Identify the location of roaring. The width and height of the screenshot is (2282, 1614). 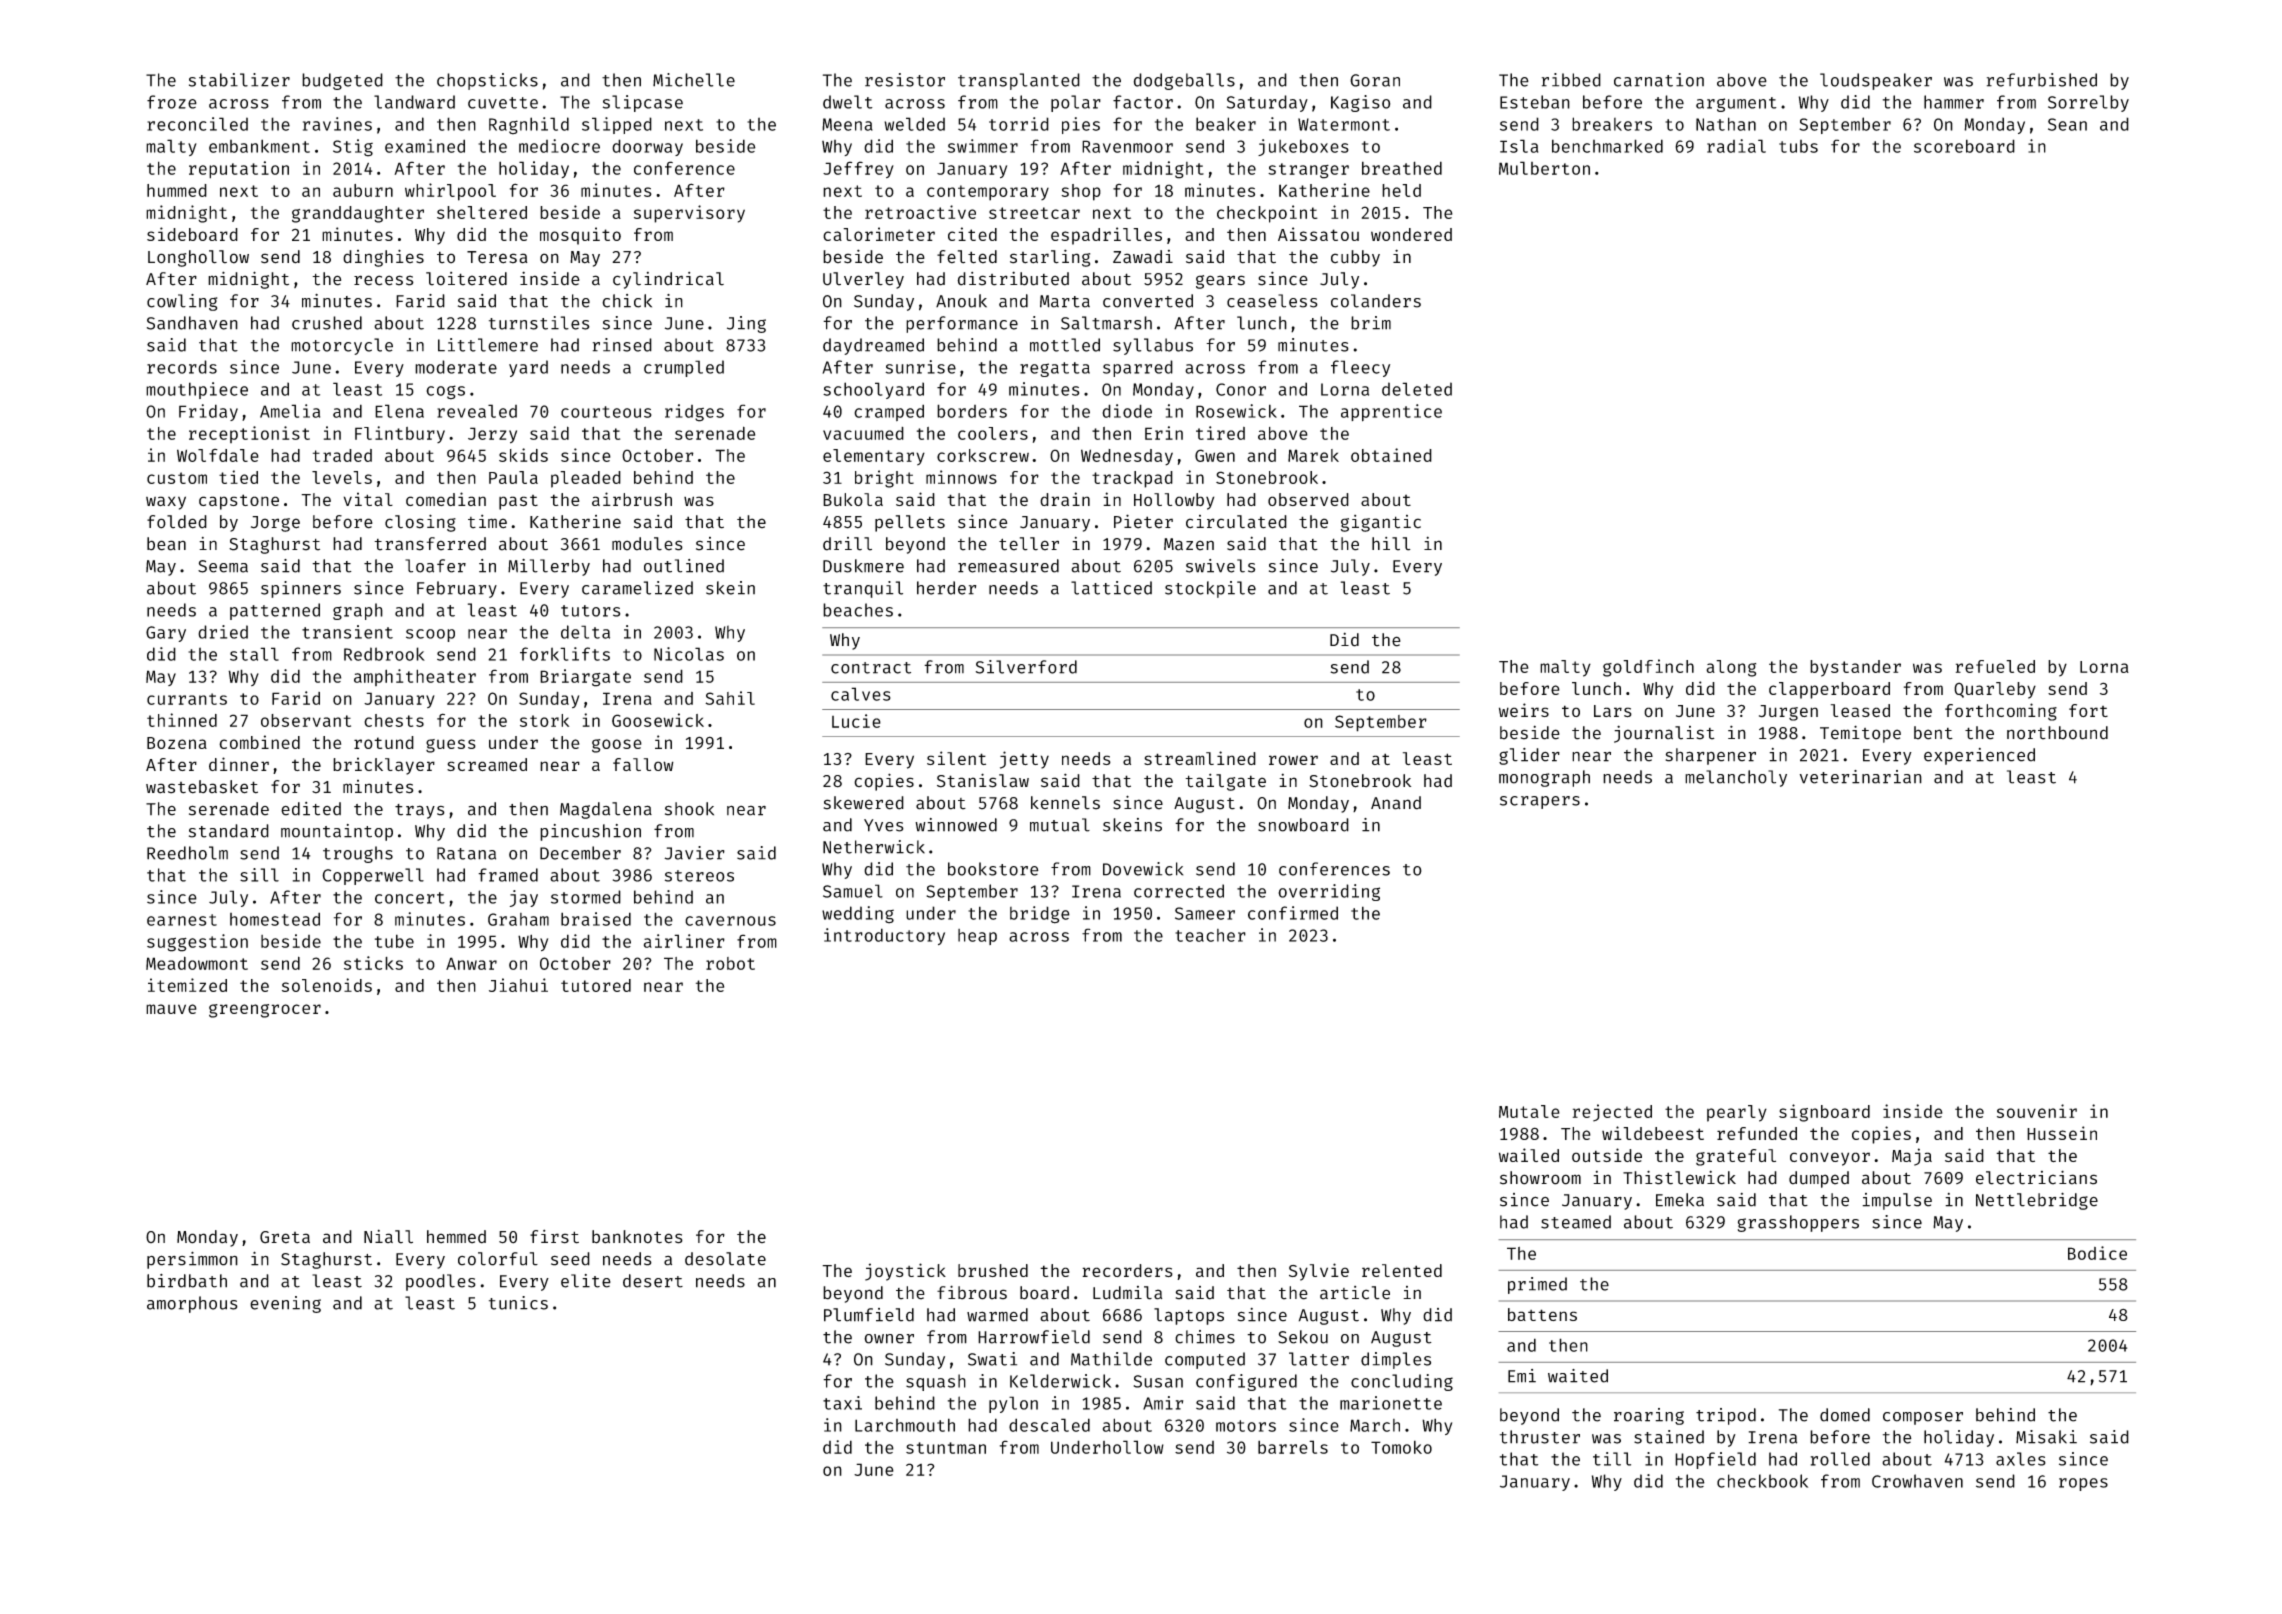
(1649, 1416).
